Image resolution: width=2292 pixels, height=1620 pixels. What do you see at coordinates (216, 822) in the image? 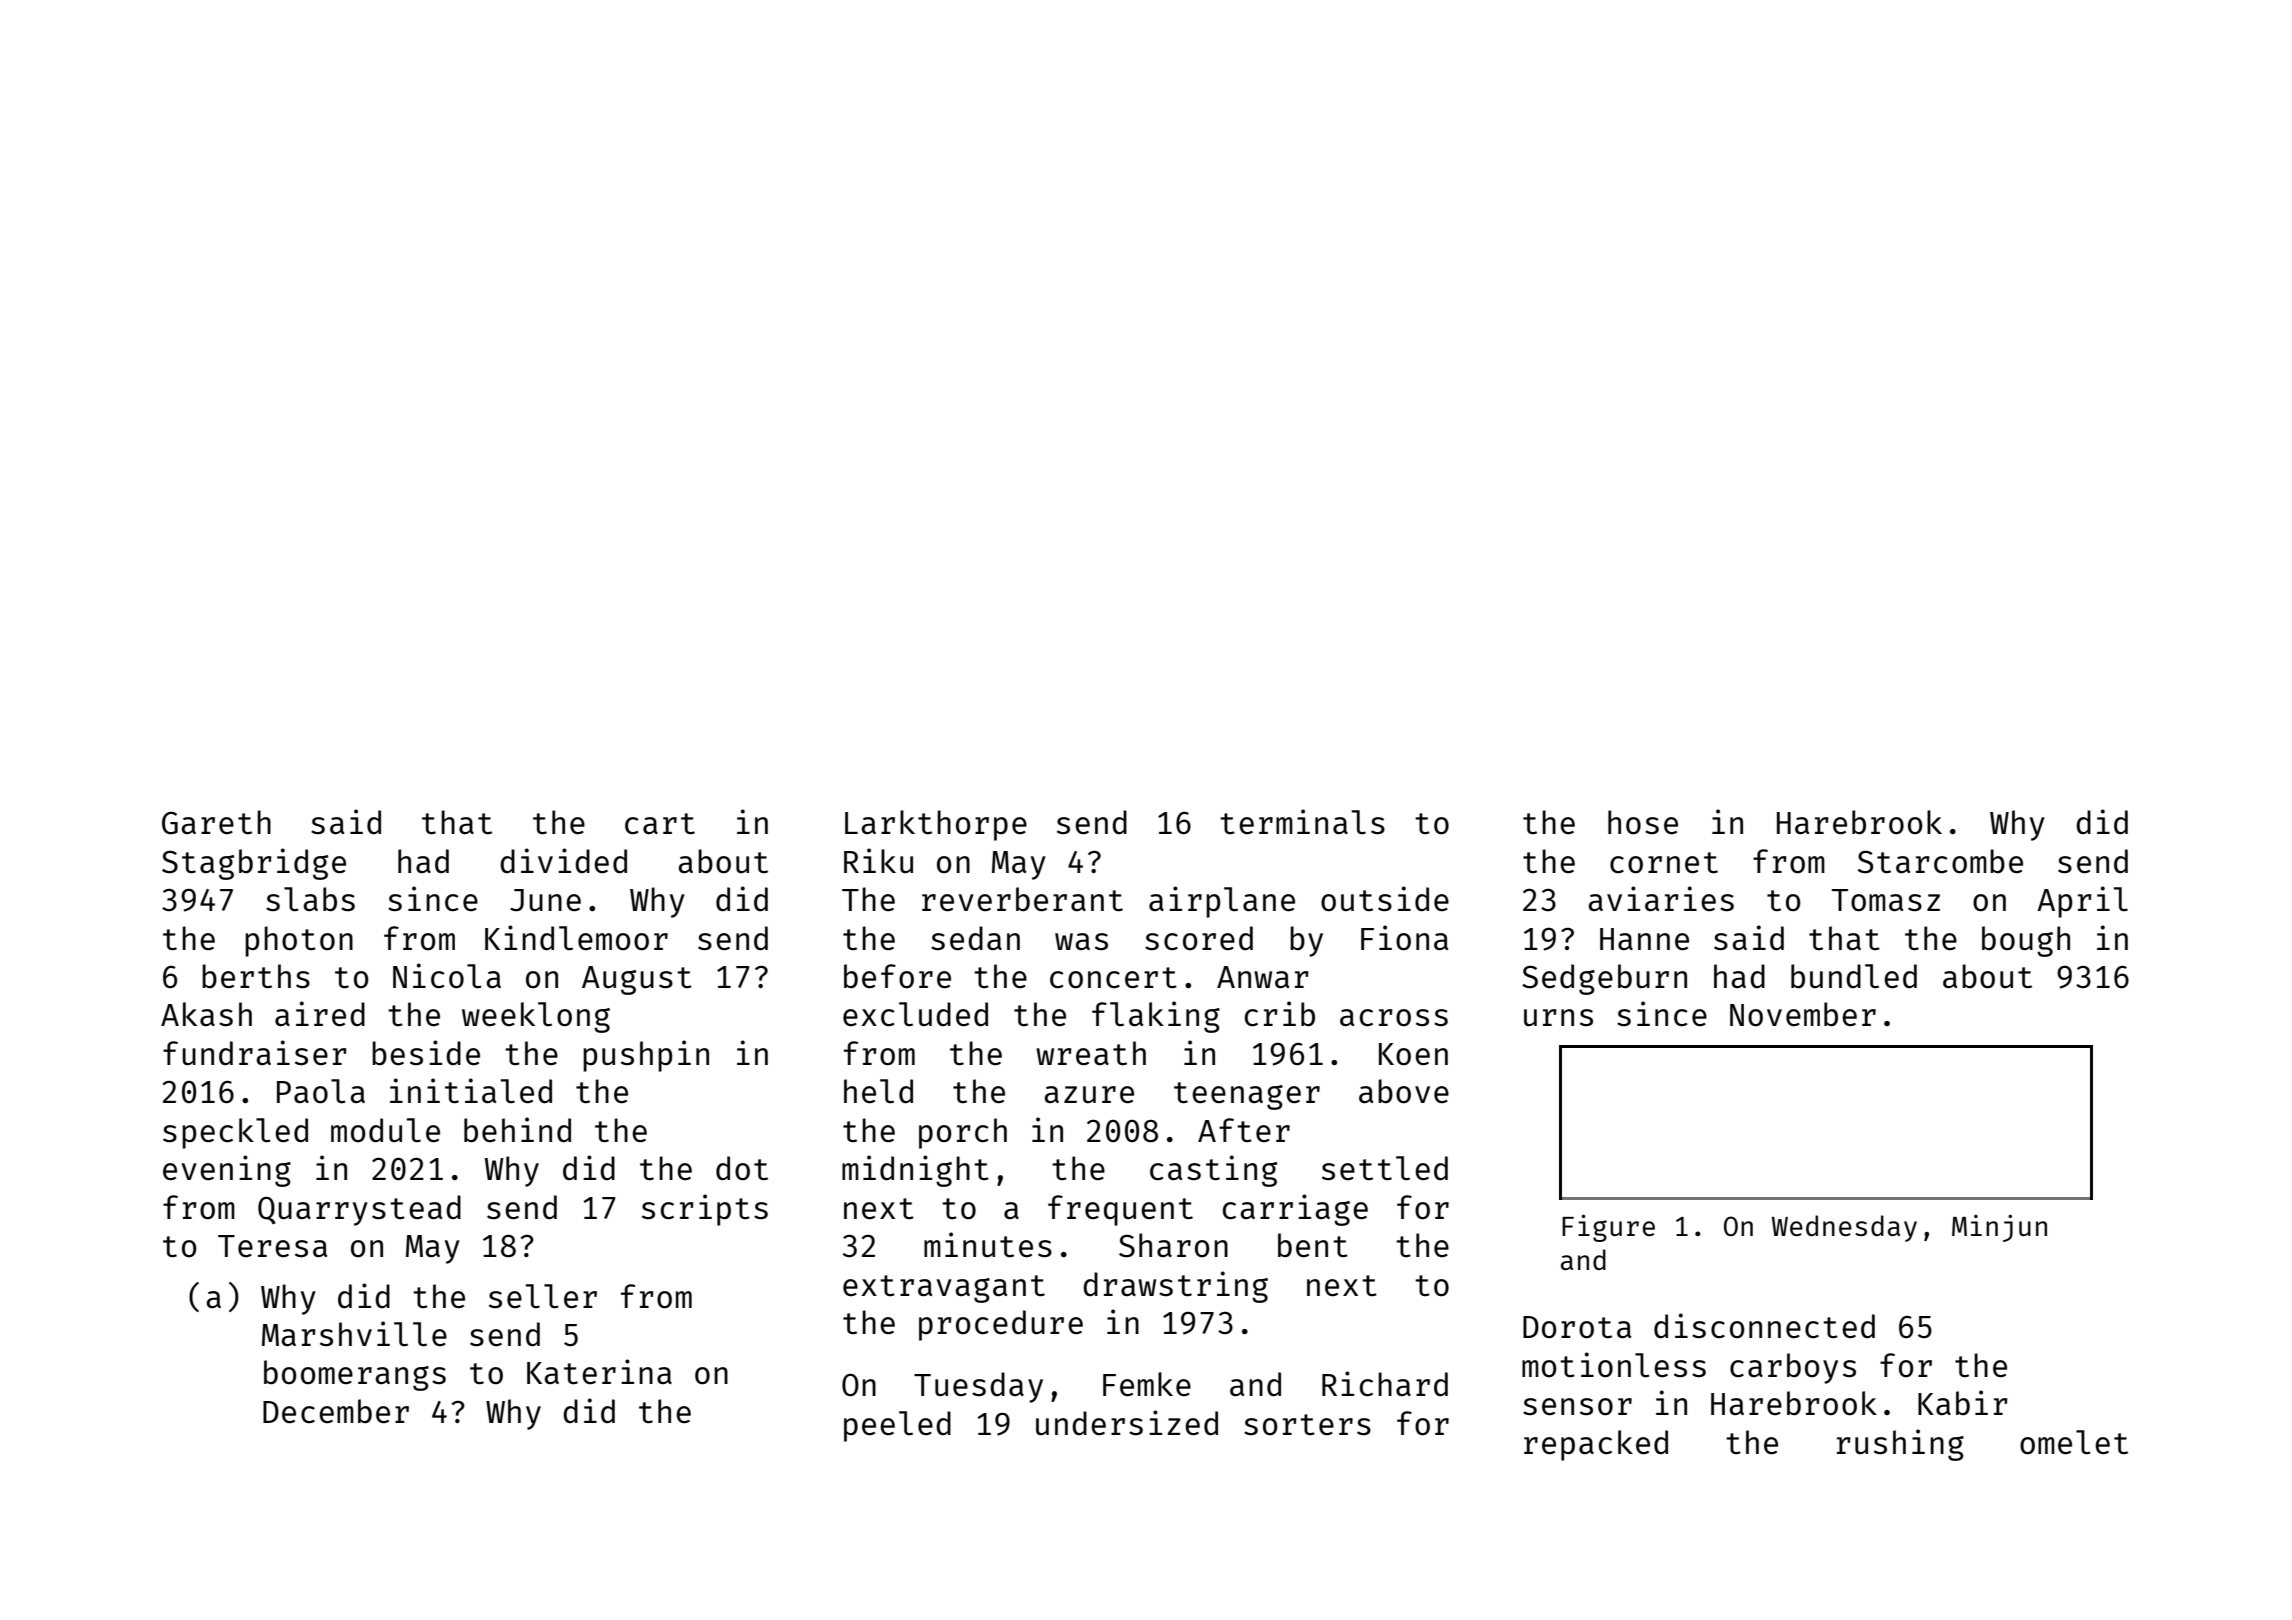
I see `Gareth` at bounding box center [216, 822].
